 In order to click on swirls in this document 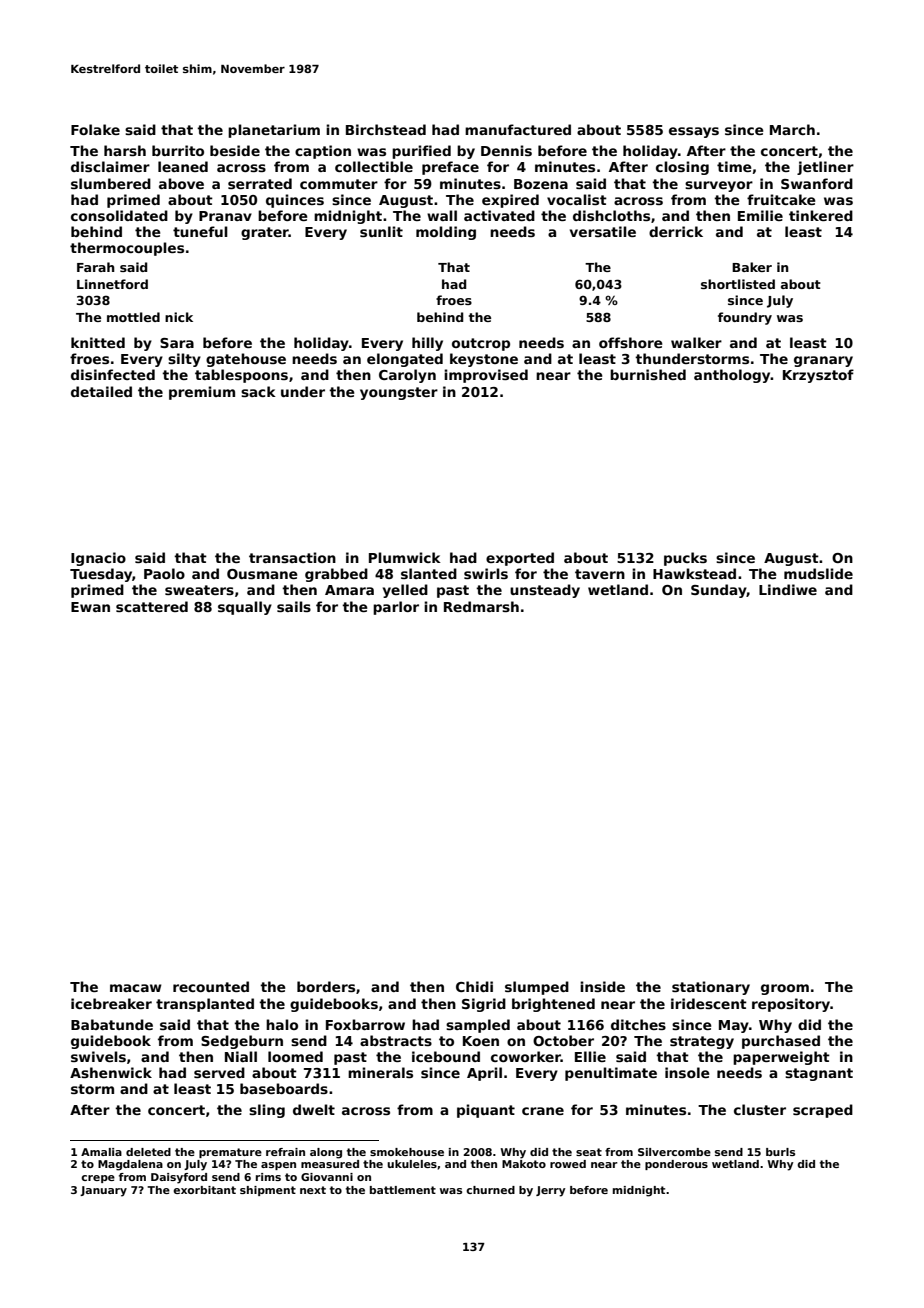, I will do `click(486, 573)`.
